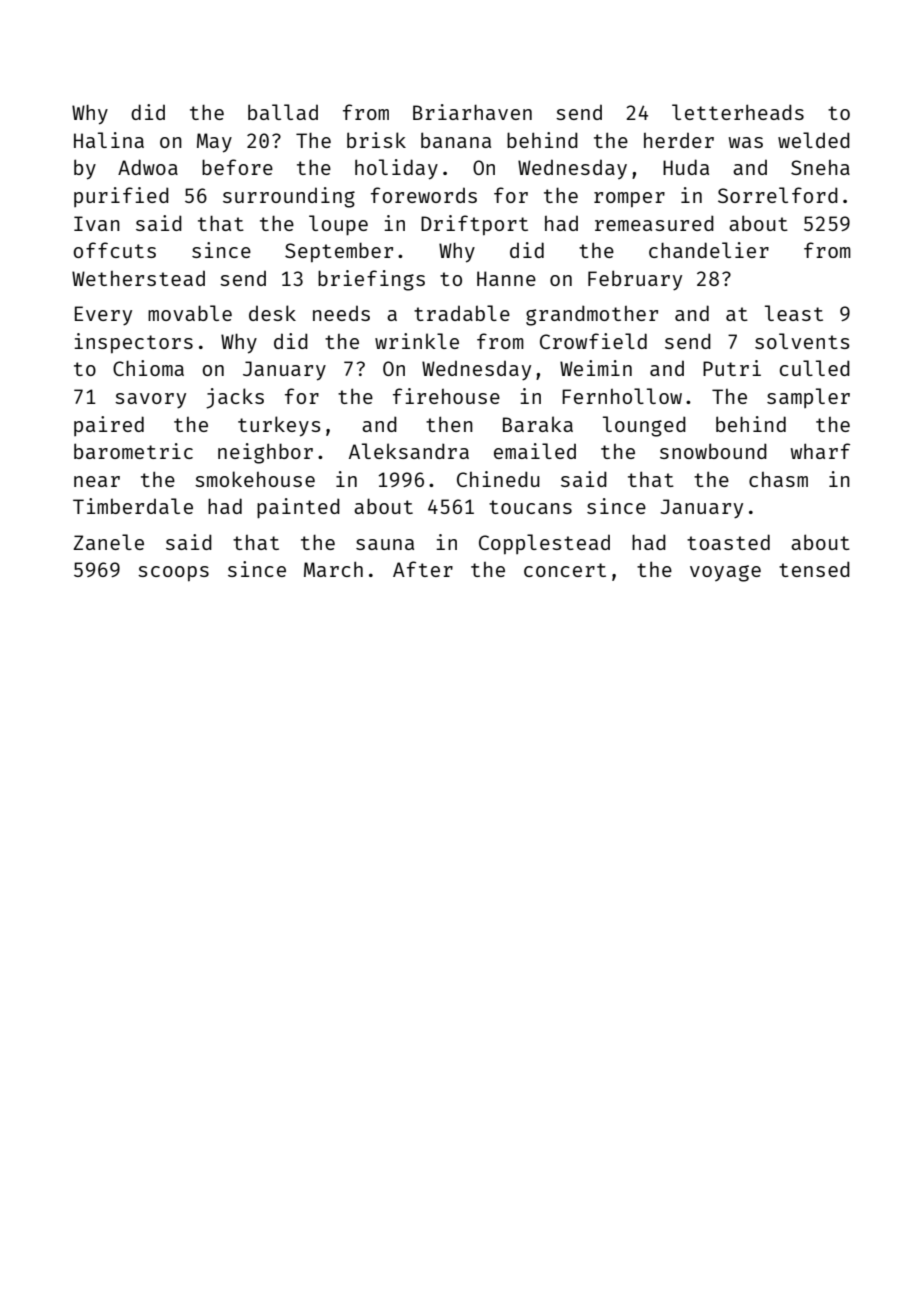  What do you see at coordinates (565, 570) in the screenshot?
I see `concert` at bounding box center [565, 570].
